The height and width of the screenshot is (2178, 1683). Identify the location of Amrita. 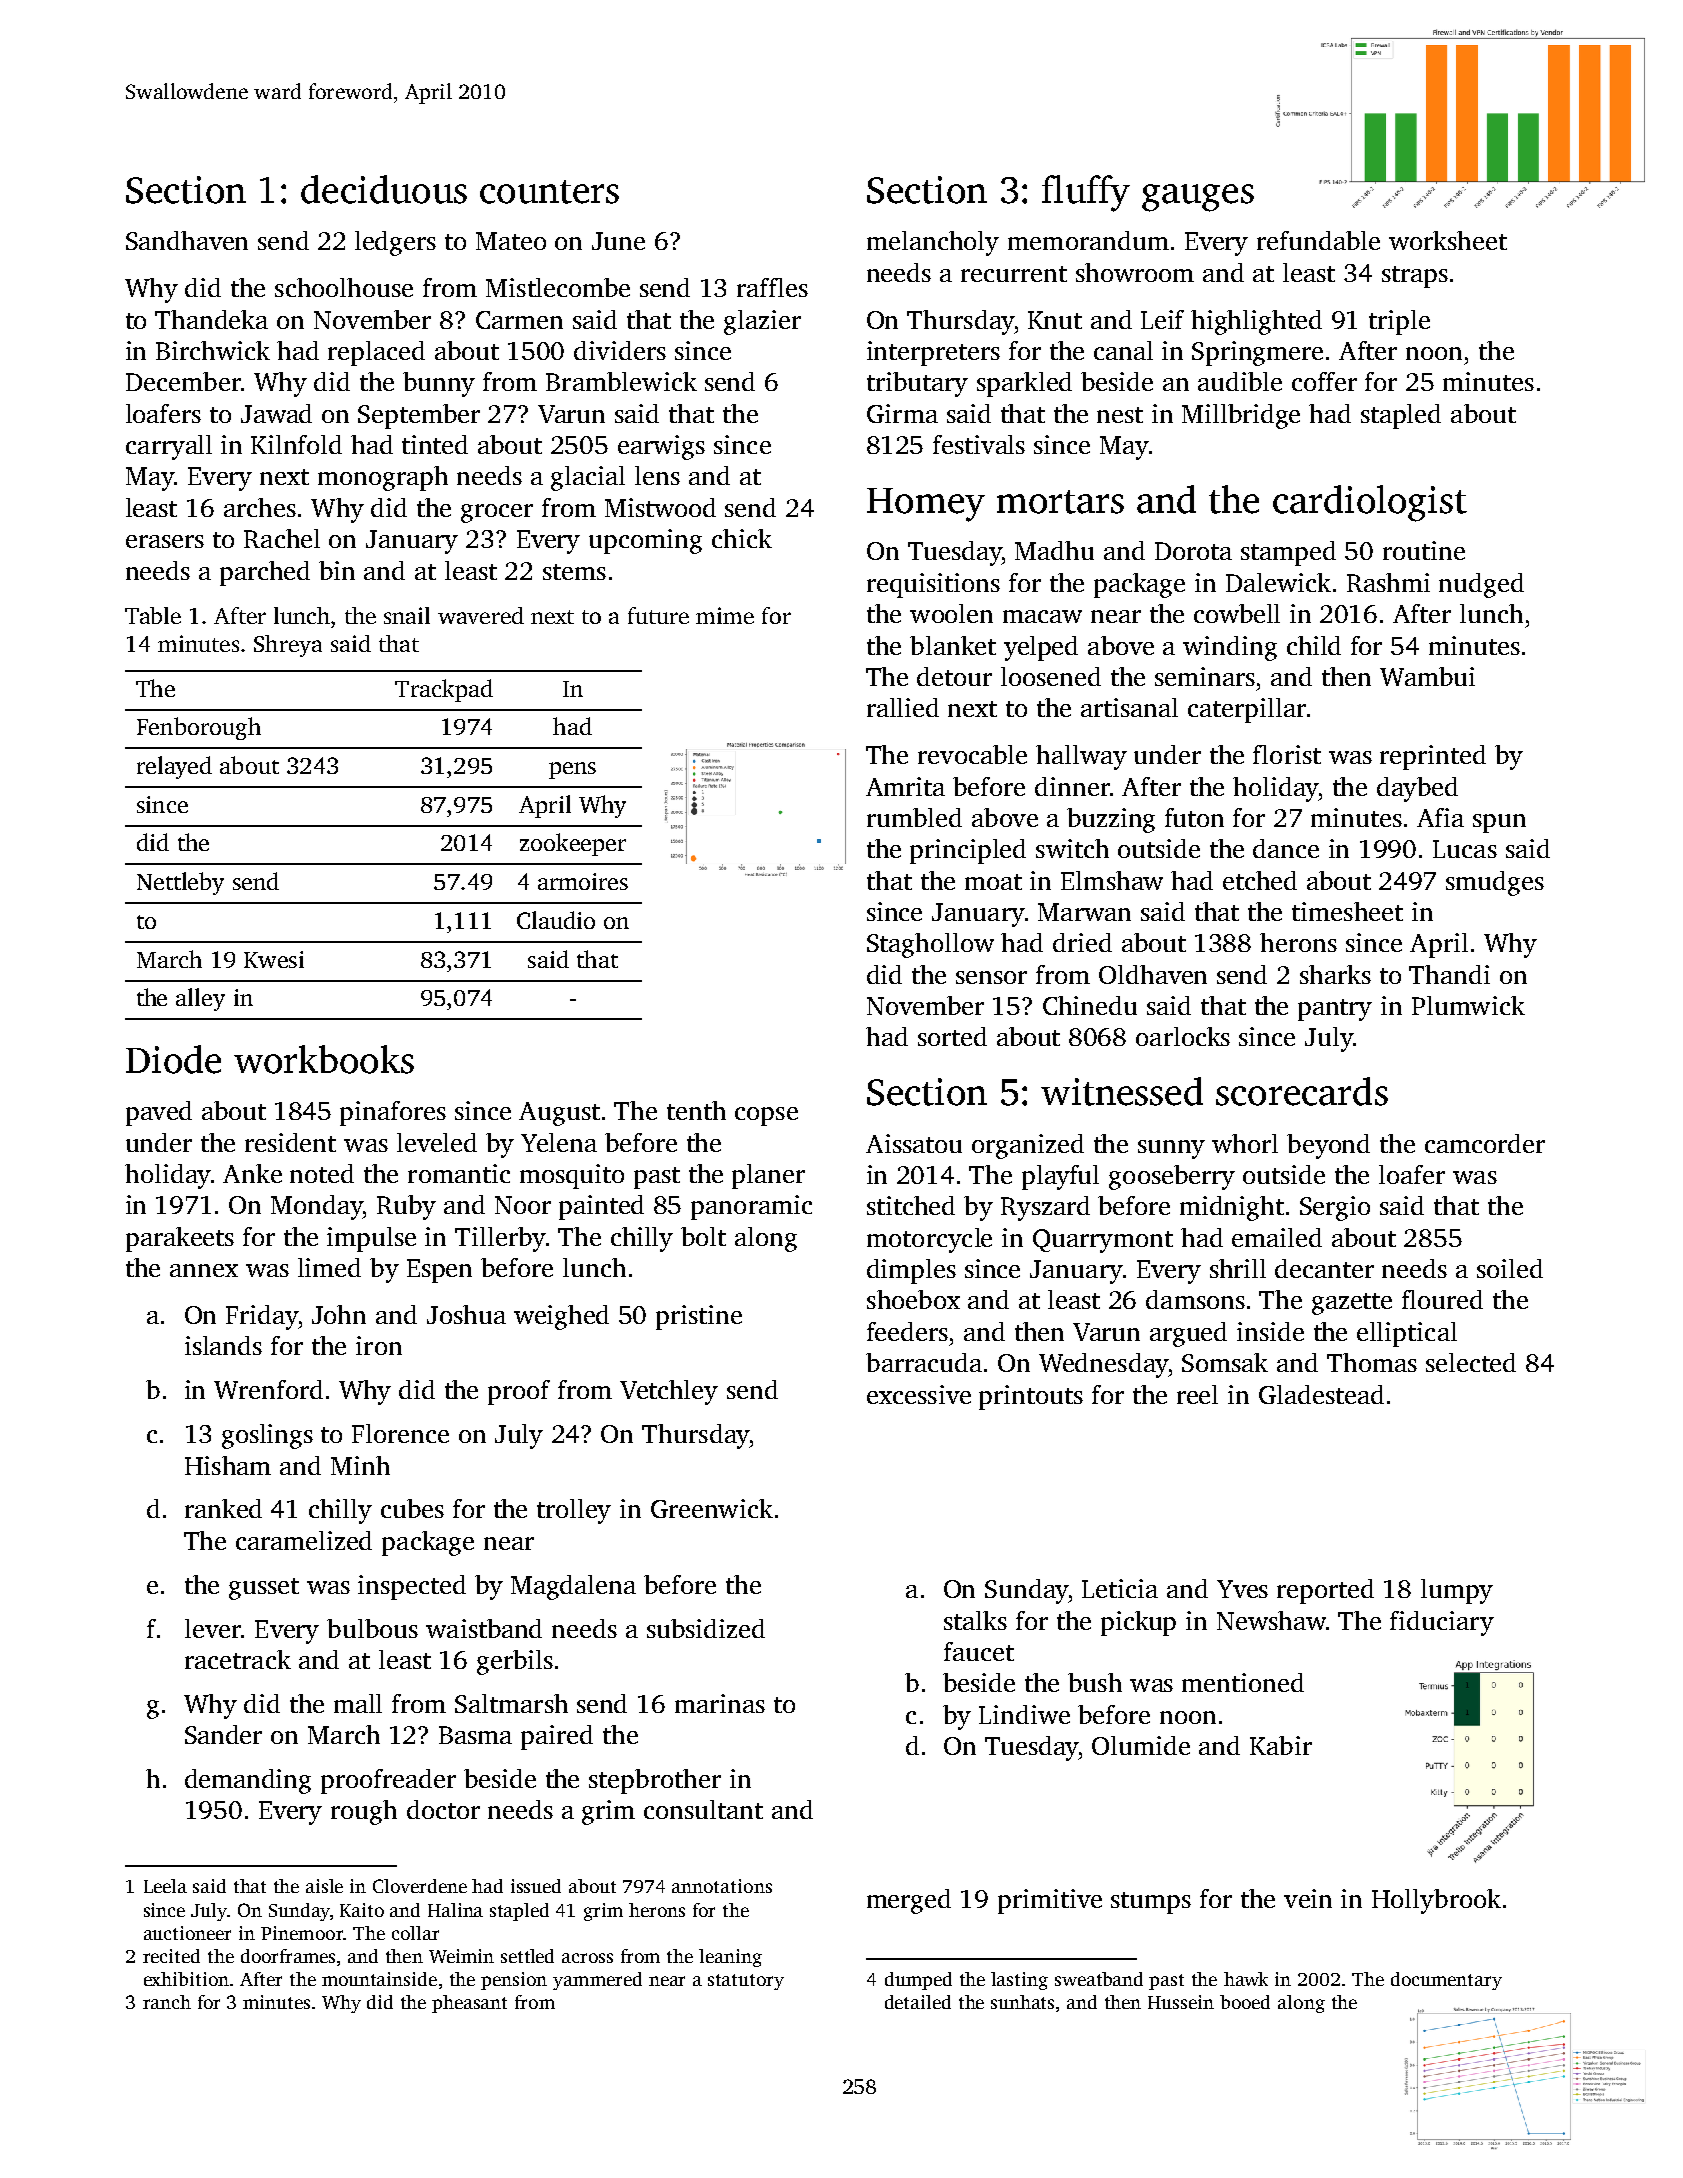
(905, 786).
